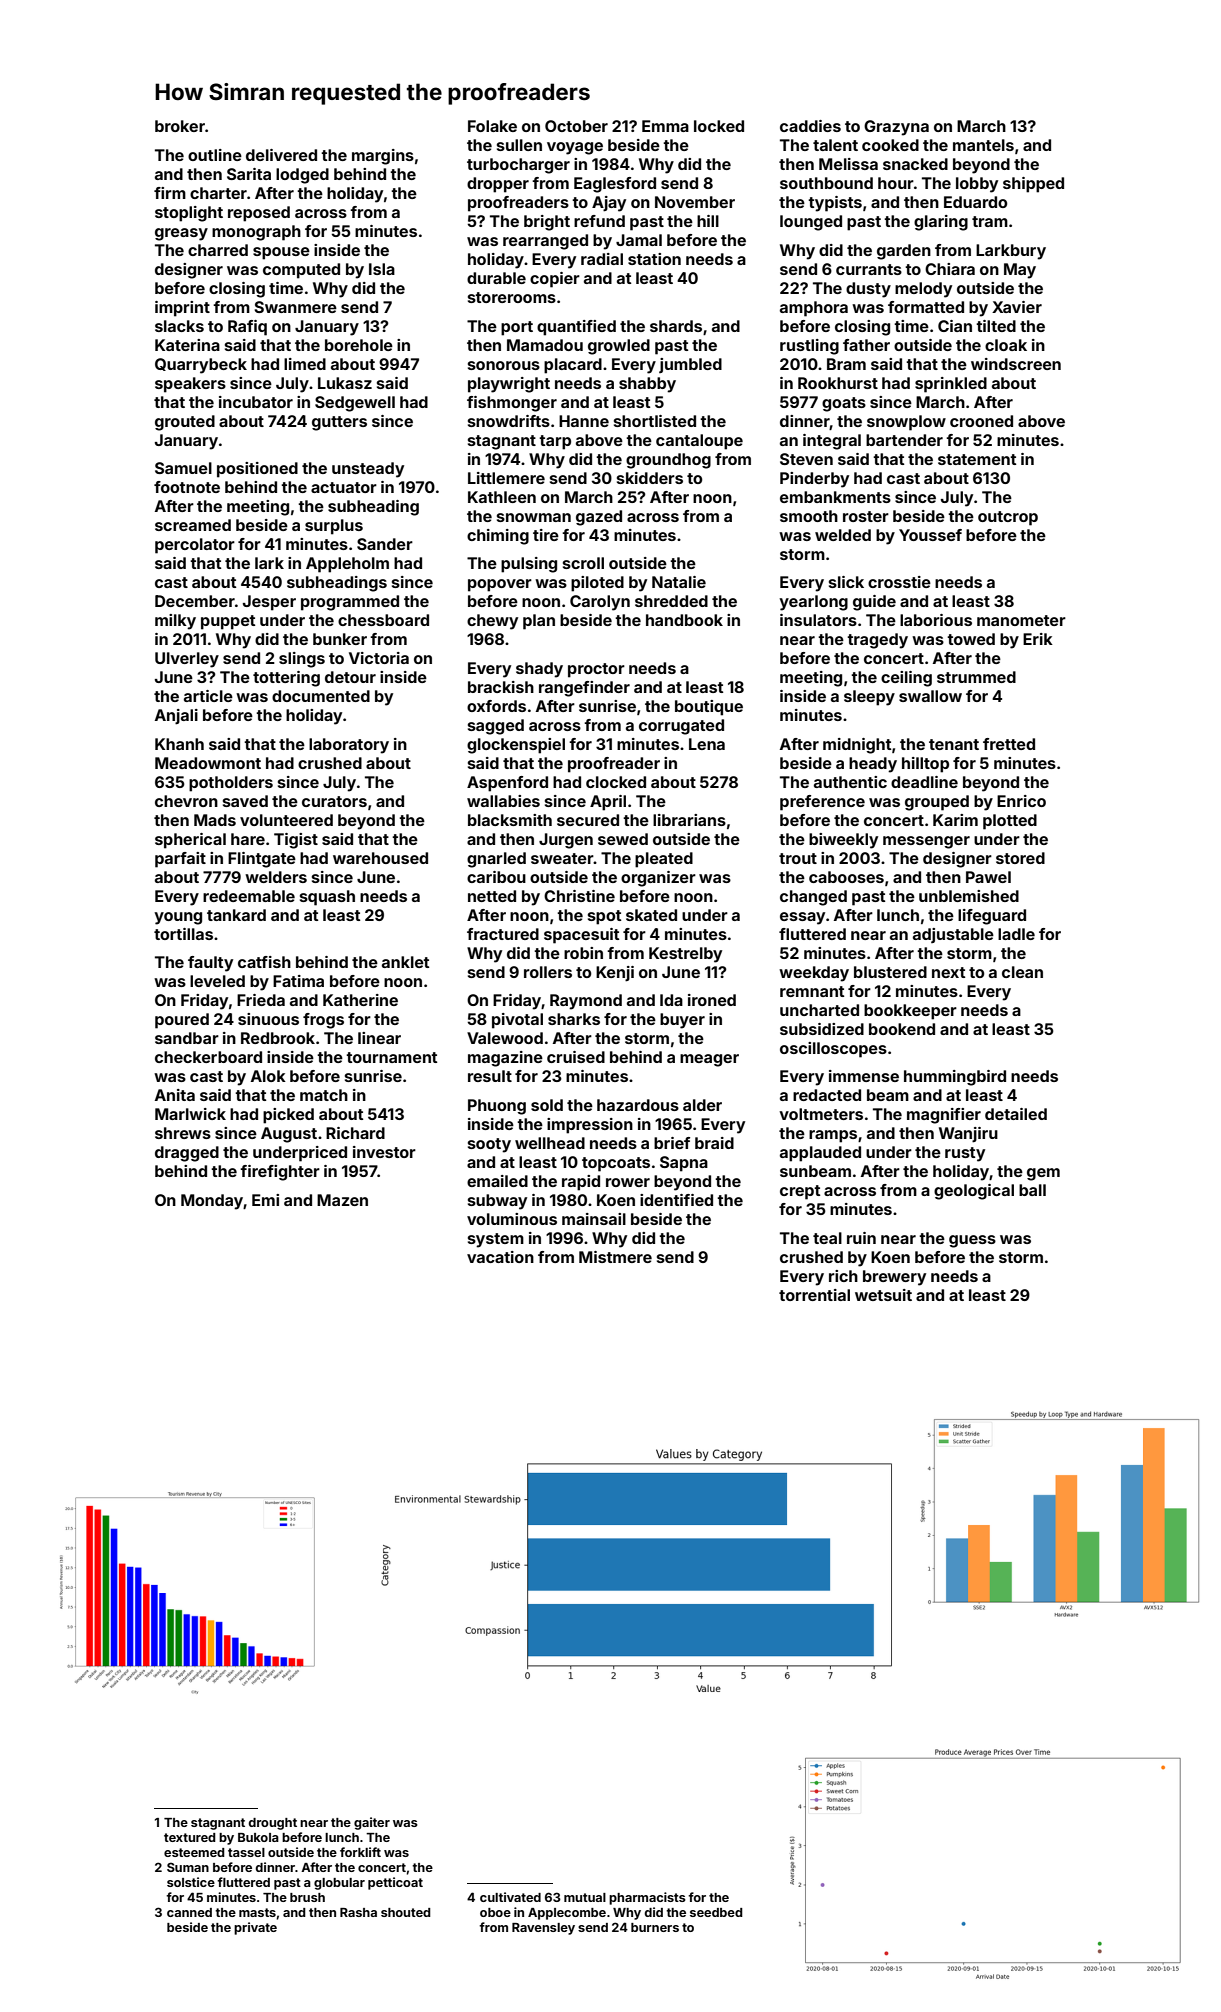 This screenshot has height=2012, width=1221. I want to click on Xavier, so click(1017, 307).
